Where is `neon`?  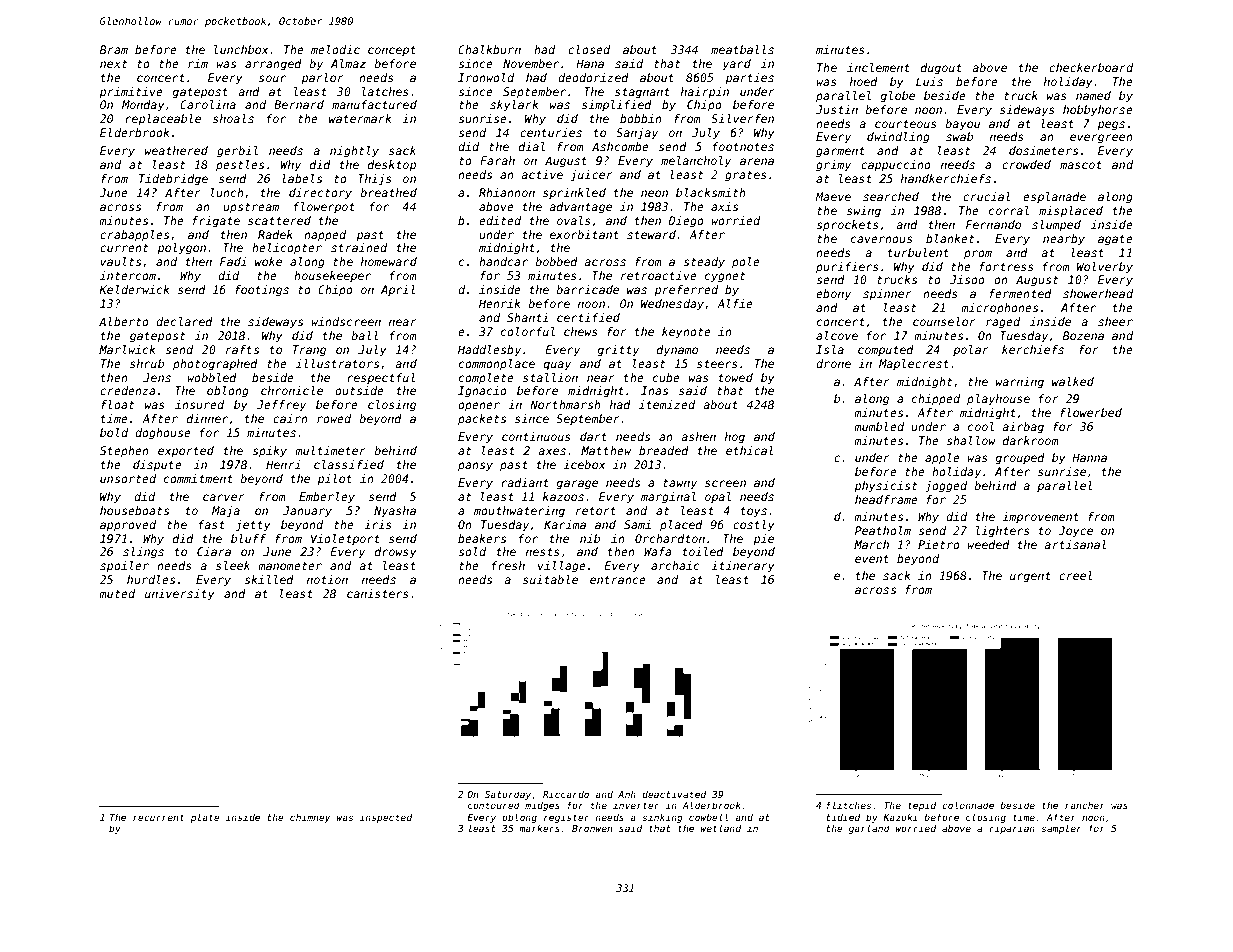 neon is located at coordinates (654, 193).
